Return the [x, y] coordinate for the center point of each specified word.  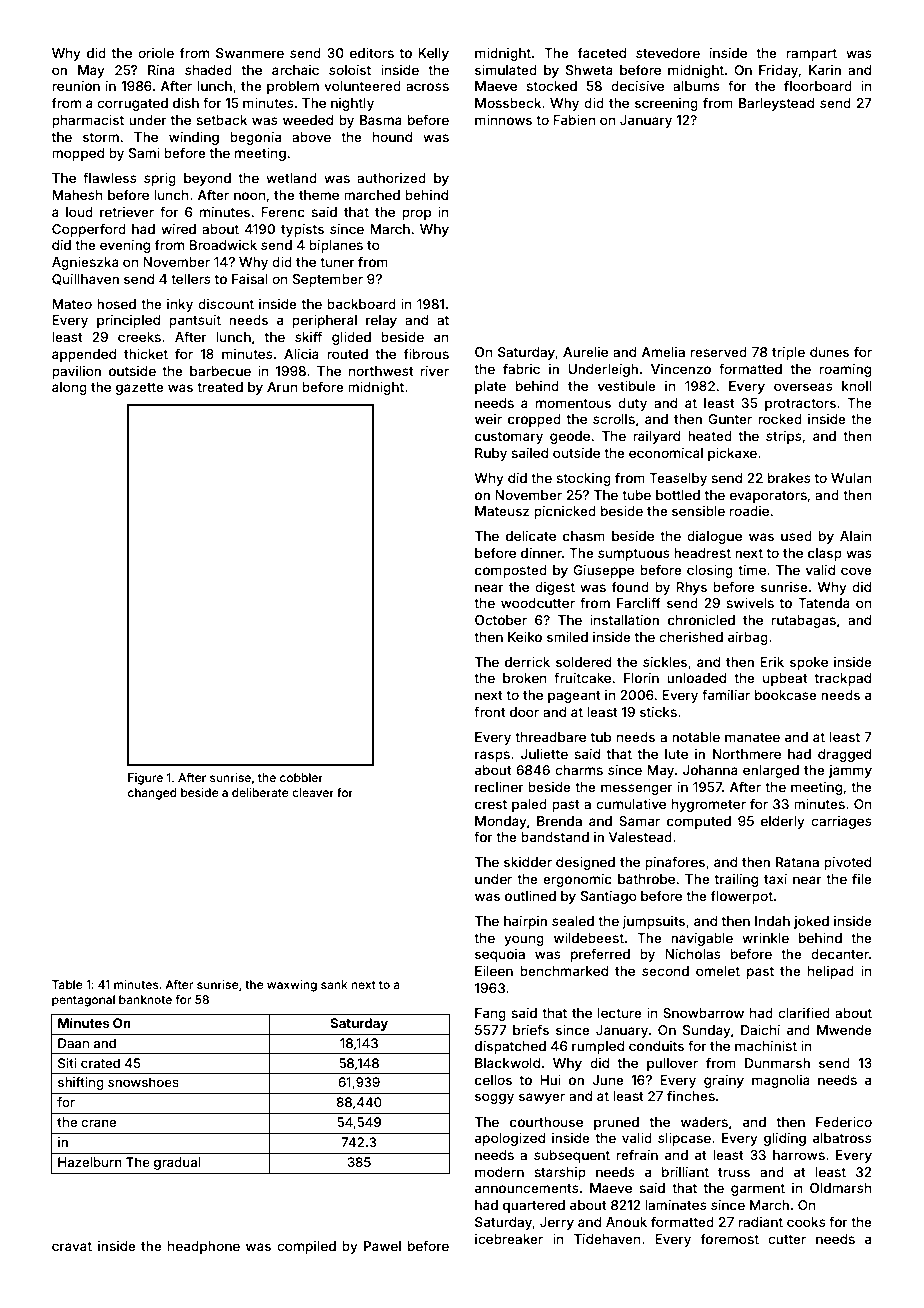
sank [334, 984]
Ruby [491, 454]
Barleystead [776, 104]
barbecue [220, 371]
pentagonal [83, 1001]
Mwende [844, 1030]
